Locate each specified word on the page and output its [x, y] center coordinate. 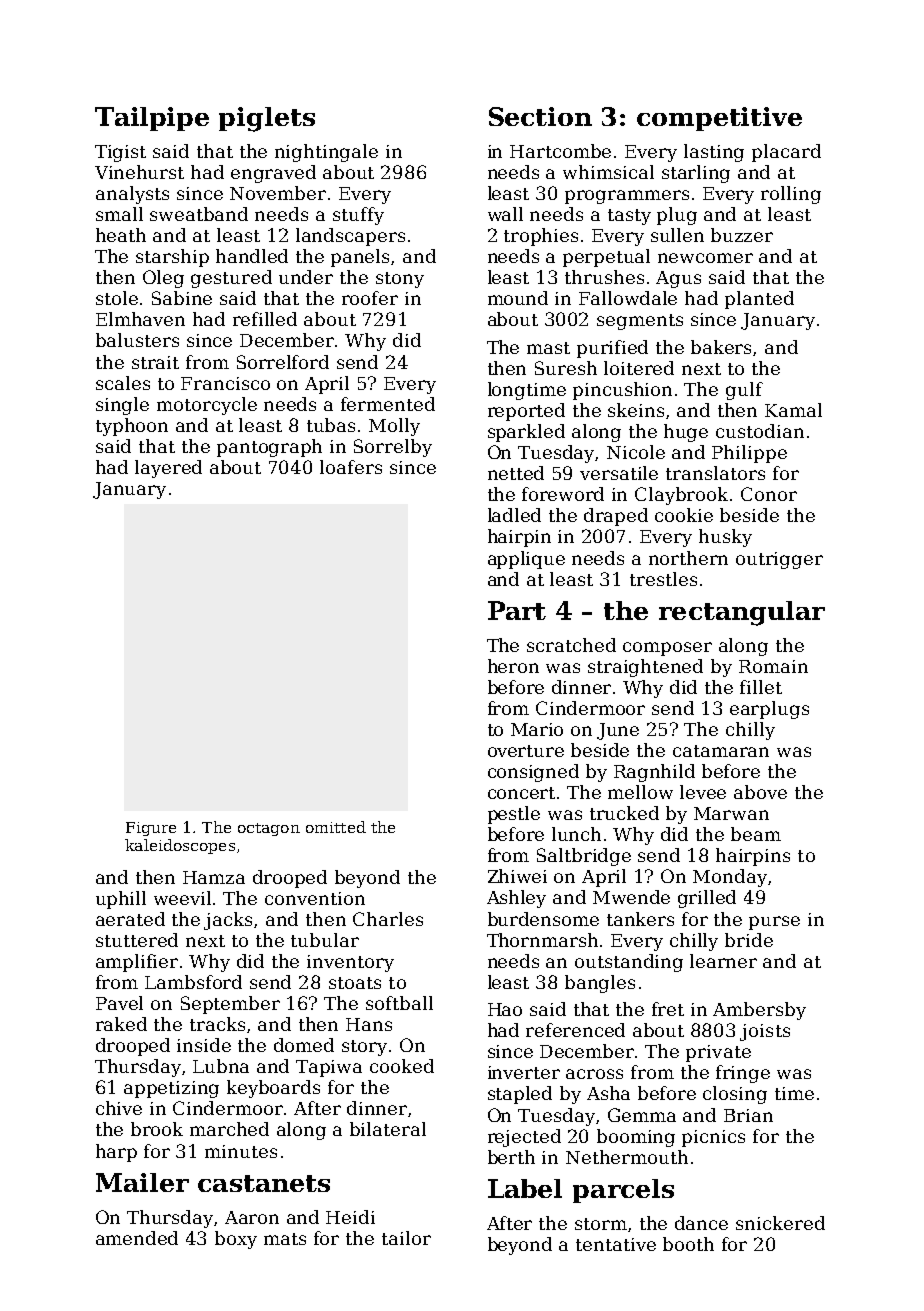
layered [168, 469]
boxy [236, 1240]
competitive [719, 119]
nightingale [326, 153]
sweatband [199, 214]
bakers [721, 347]
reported [526, 412]
